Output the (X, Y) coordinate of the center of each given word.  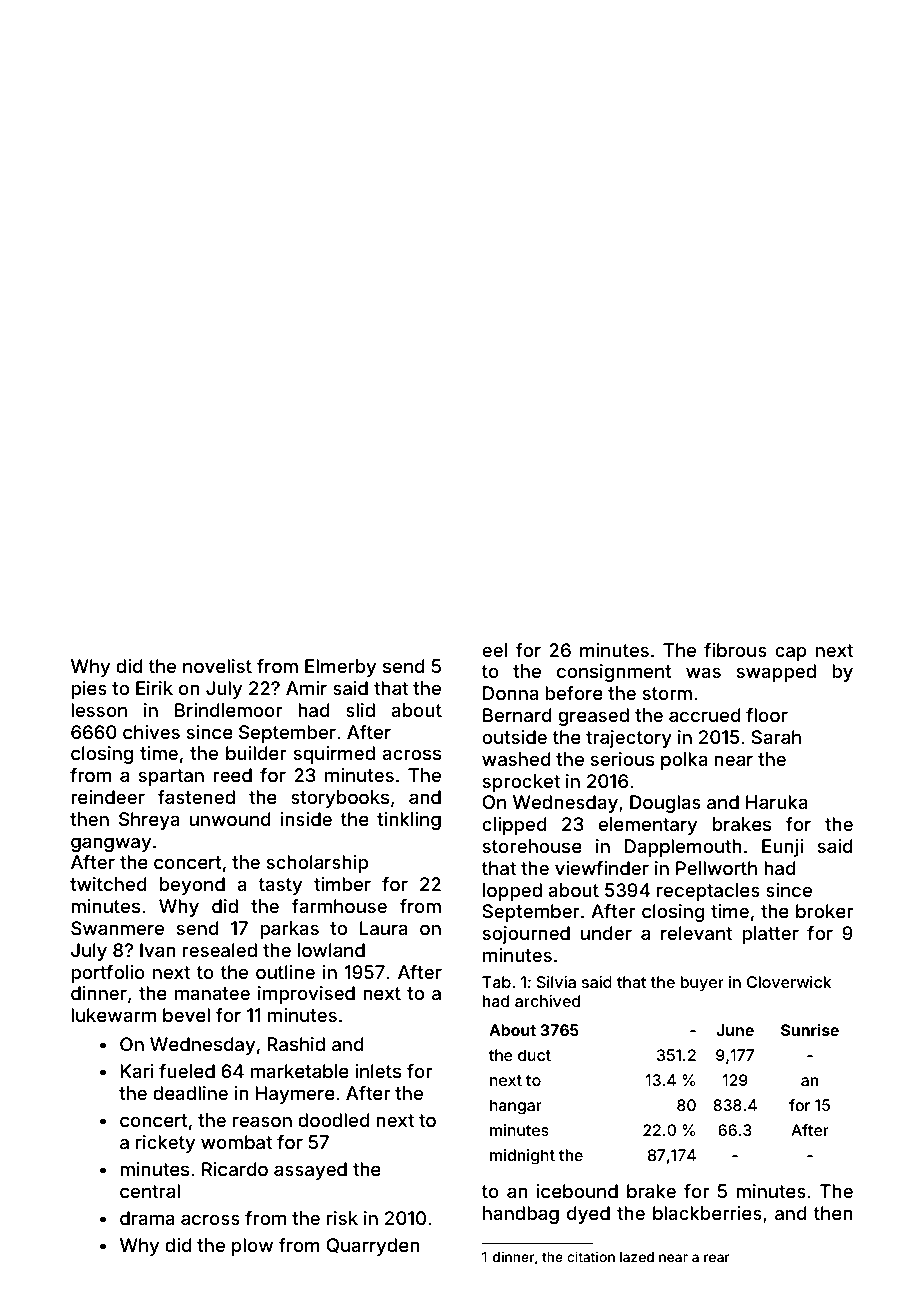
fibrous (735, 650)
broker (824, 911)
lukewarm (113, 1015)
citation (591, 1256)
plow (252, 1247)
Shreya (149, 821)
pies (89, 690)
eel (494, 650)
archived (547, 1001)
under (606, 933)
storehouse (532, 846)
